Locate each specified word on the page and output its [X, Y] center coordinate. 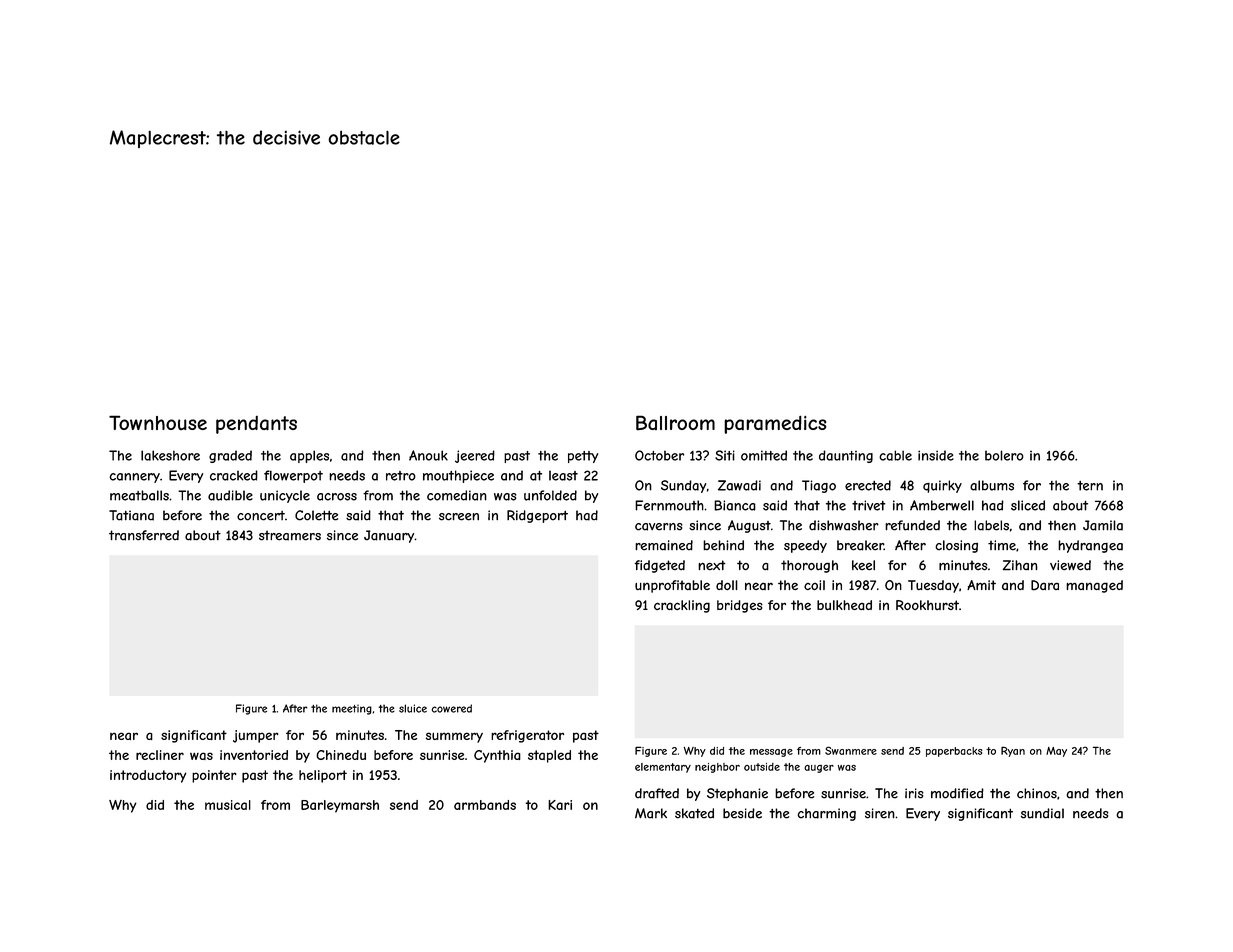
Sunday [683, 486]
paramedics [775, 424]
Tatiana [131, 515]
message [771, 753]
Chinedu [341, 755]
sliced [1028, 505]
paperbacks [954, 752]
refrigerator [527, 736]
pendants [256, 425]
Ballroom [675, 422]
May [1056, 752]
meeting [352, 710]
